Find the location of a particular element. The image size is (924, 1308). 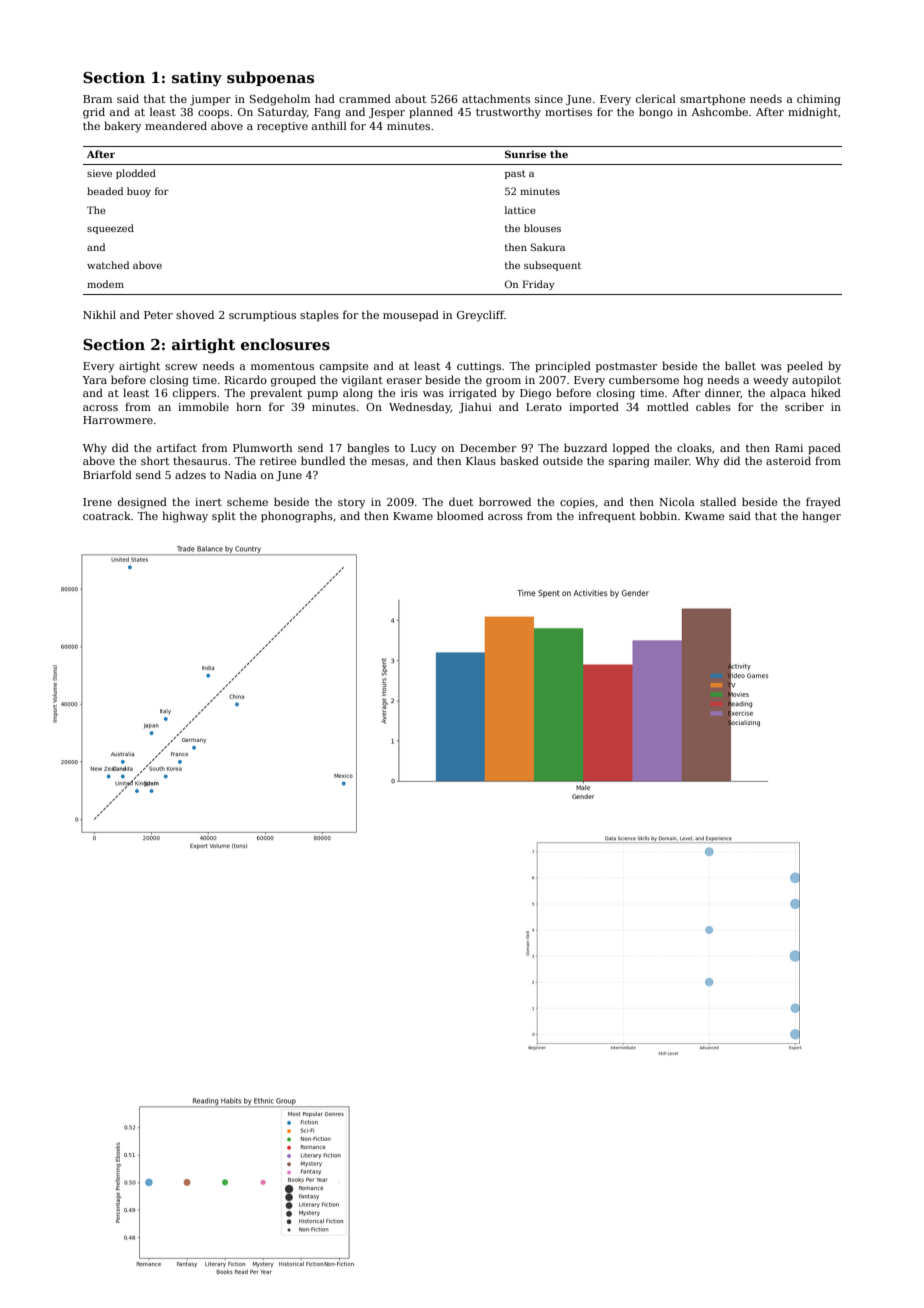

clerical is located at coordinates (656, 98).
